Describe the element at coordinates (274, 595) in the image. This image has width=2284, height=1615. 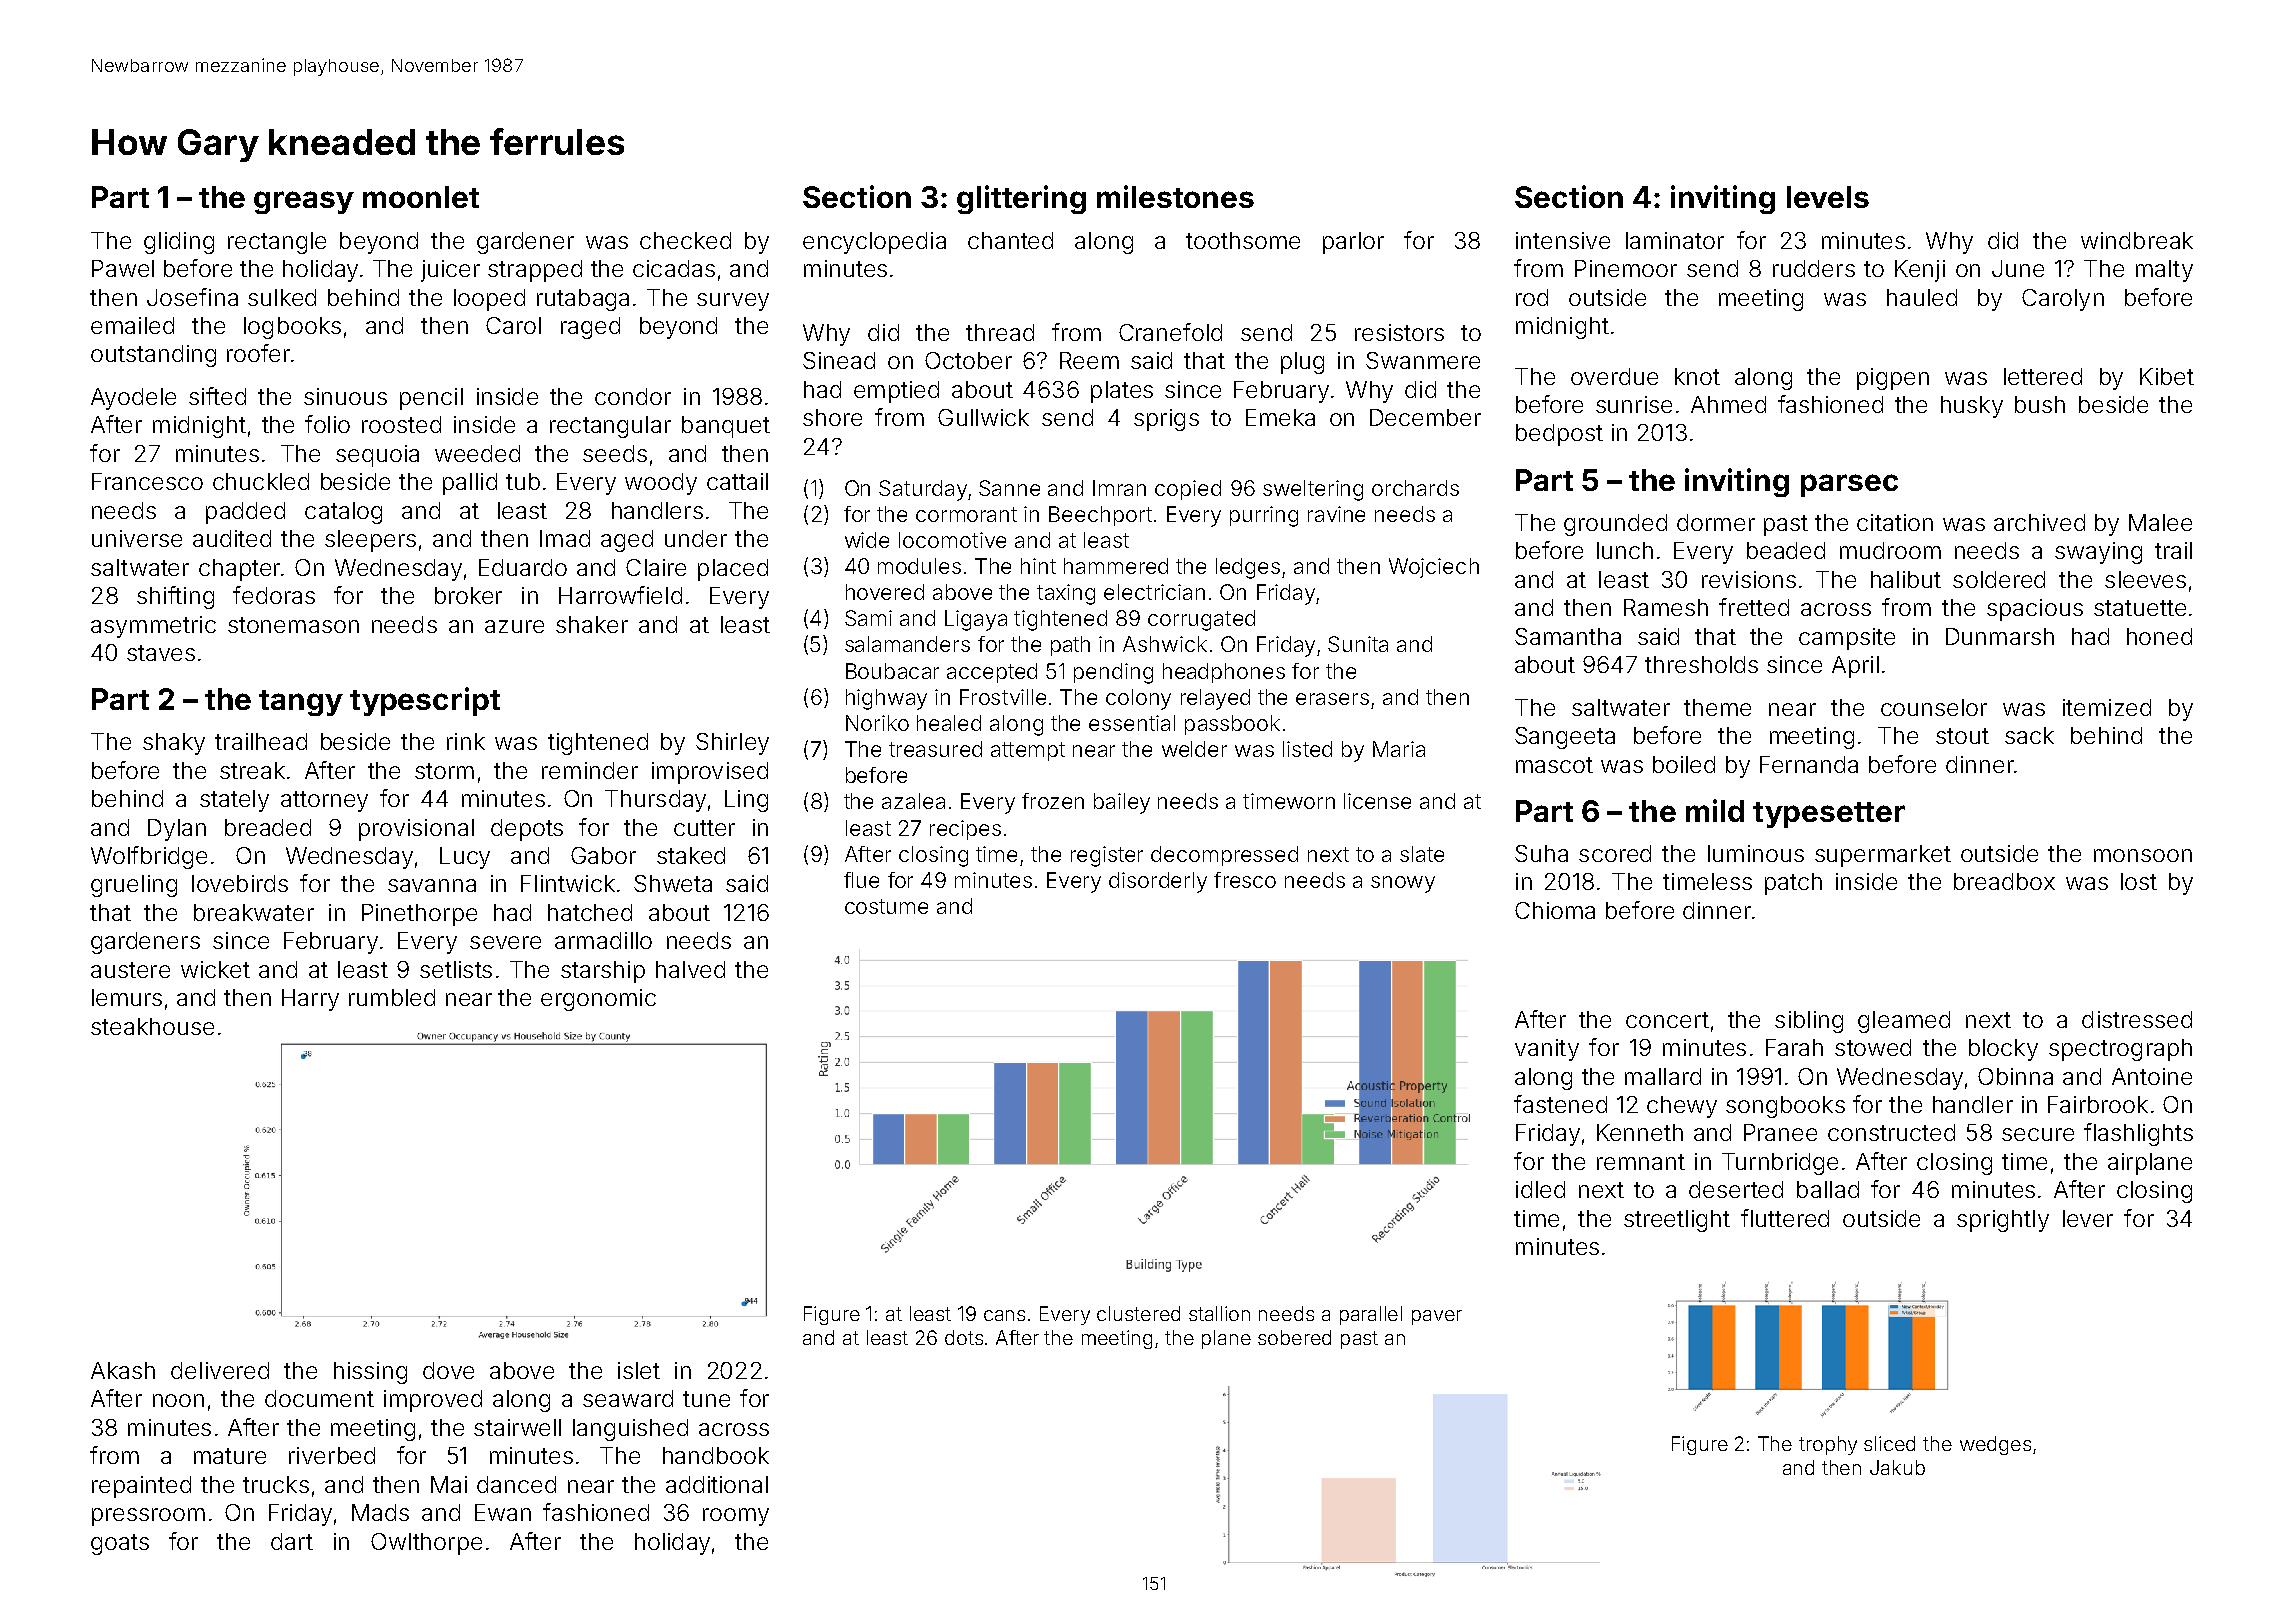
I see `fedoras` at that location.
